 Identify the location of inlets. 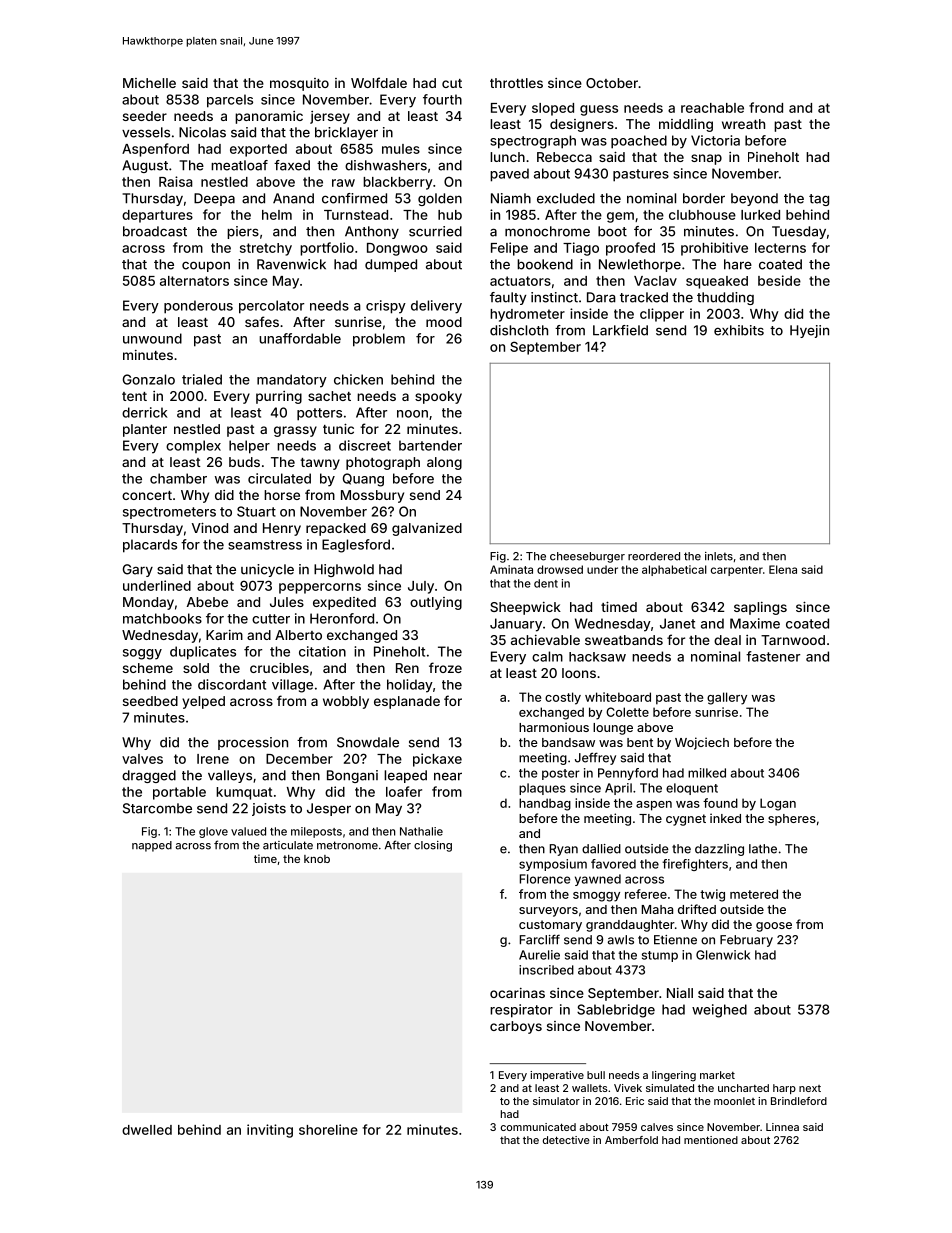
(719, 556).
